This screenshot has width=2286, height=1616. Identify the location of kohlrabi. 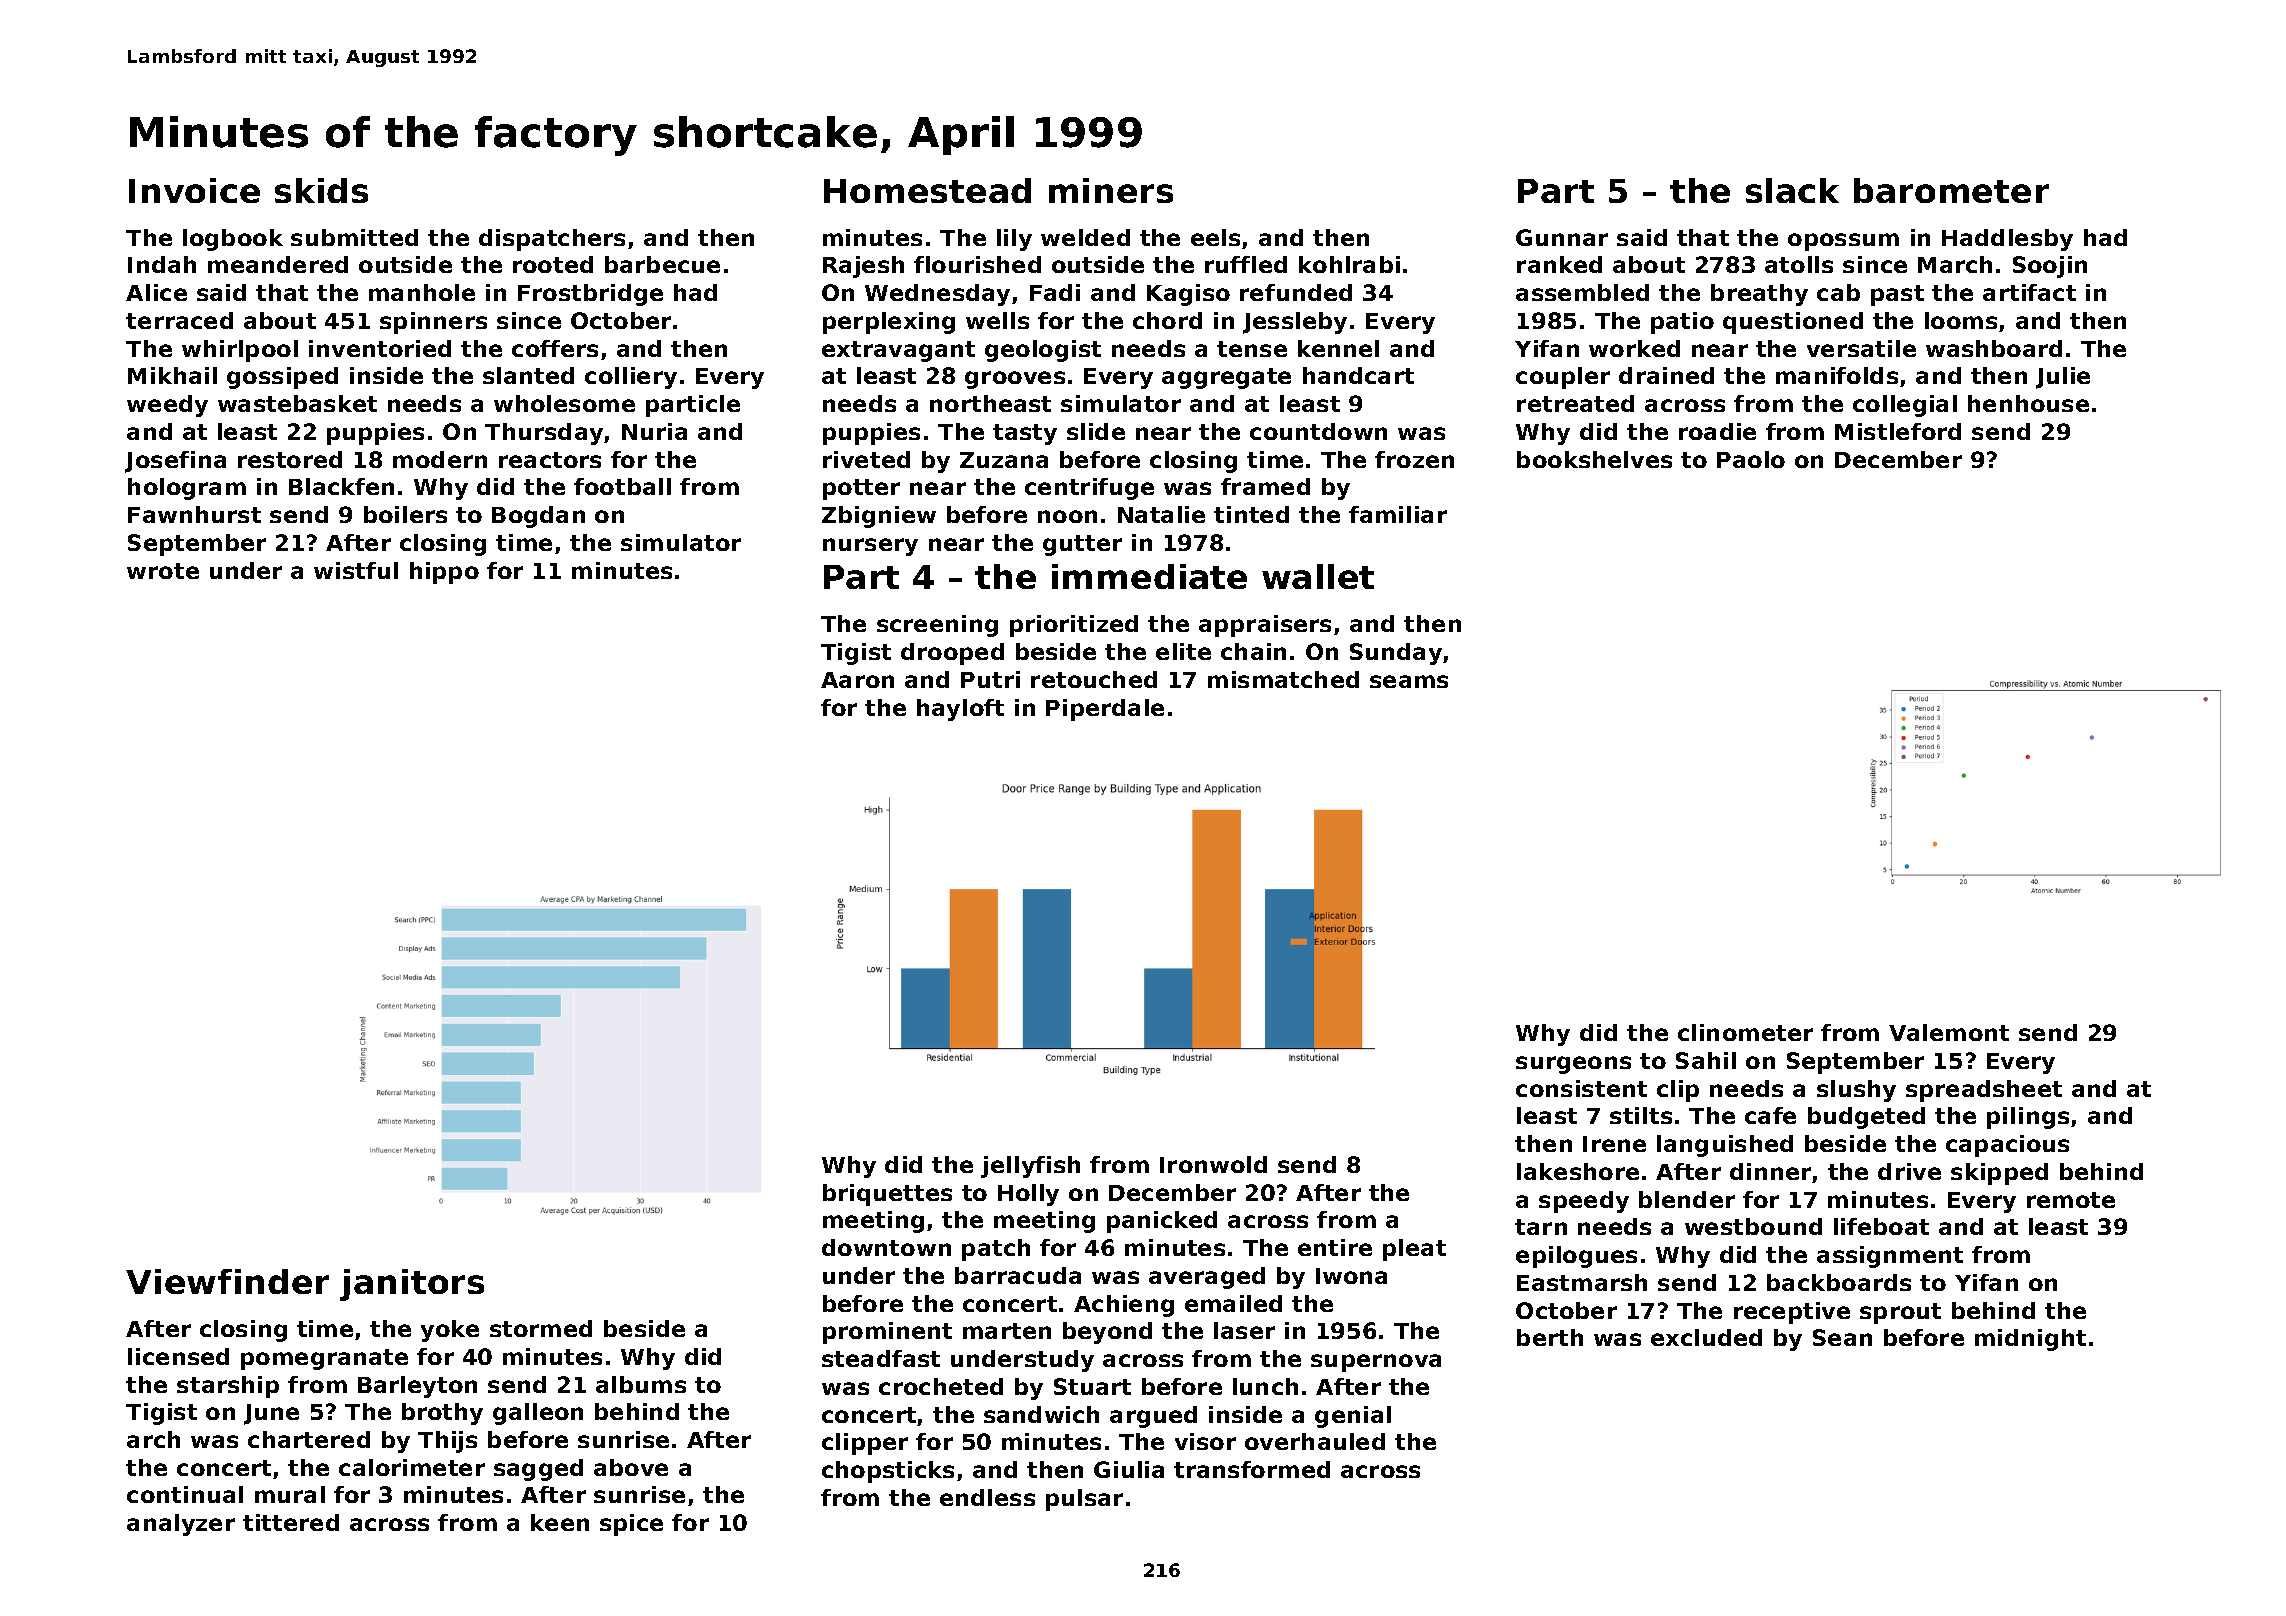
(1349, 264).
